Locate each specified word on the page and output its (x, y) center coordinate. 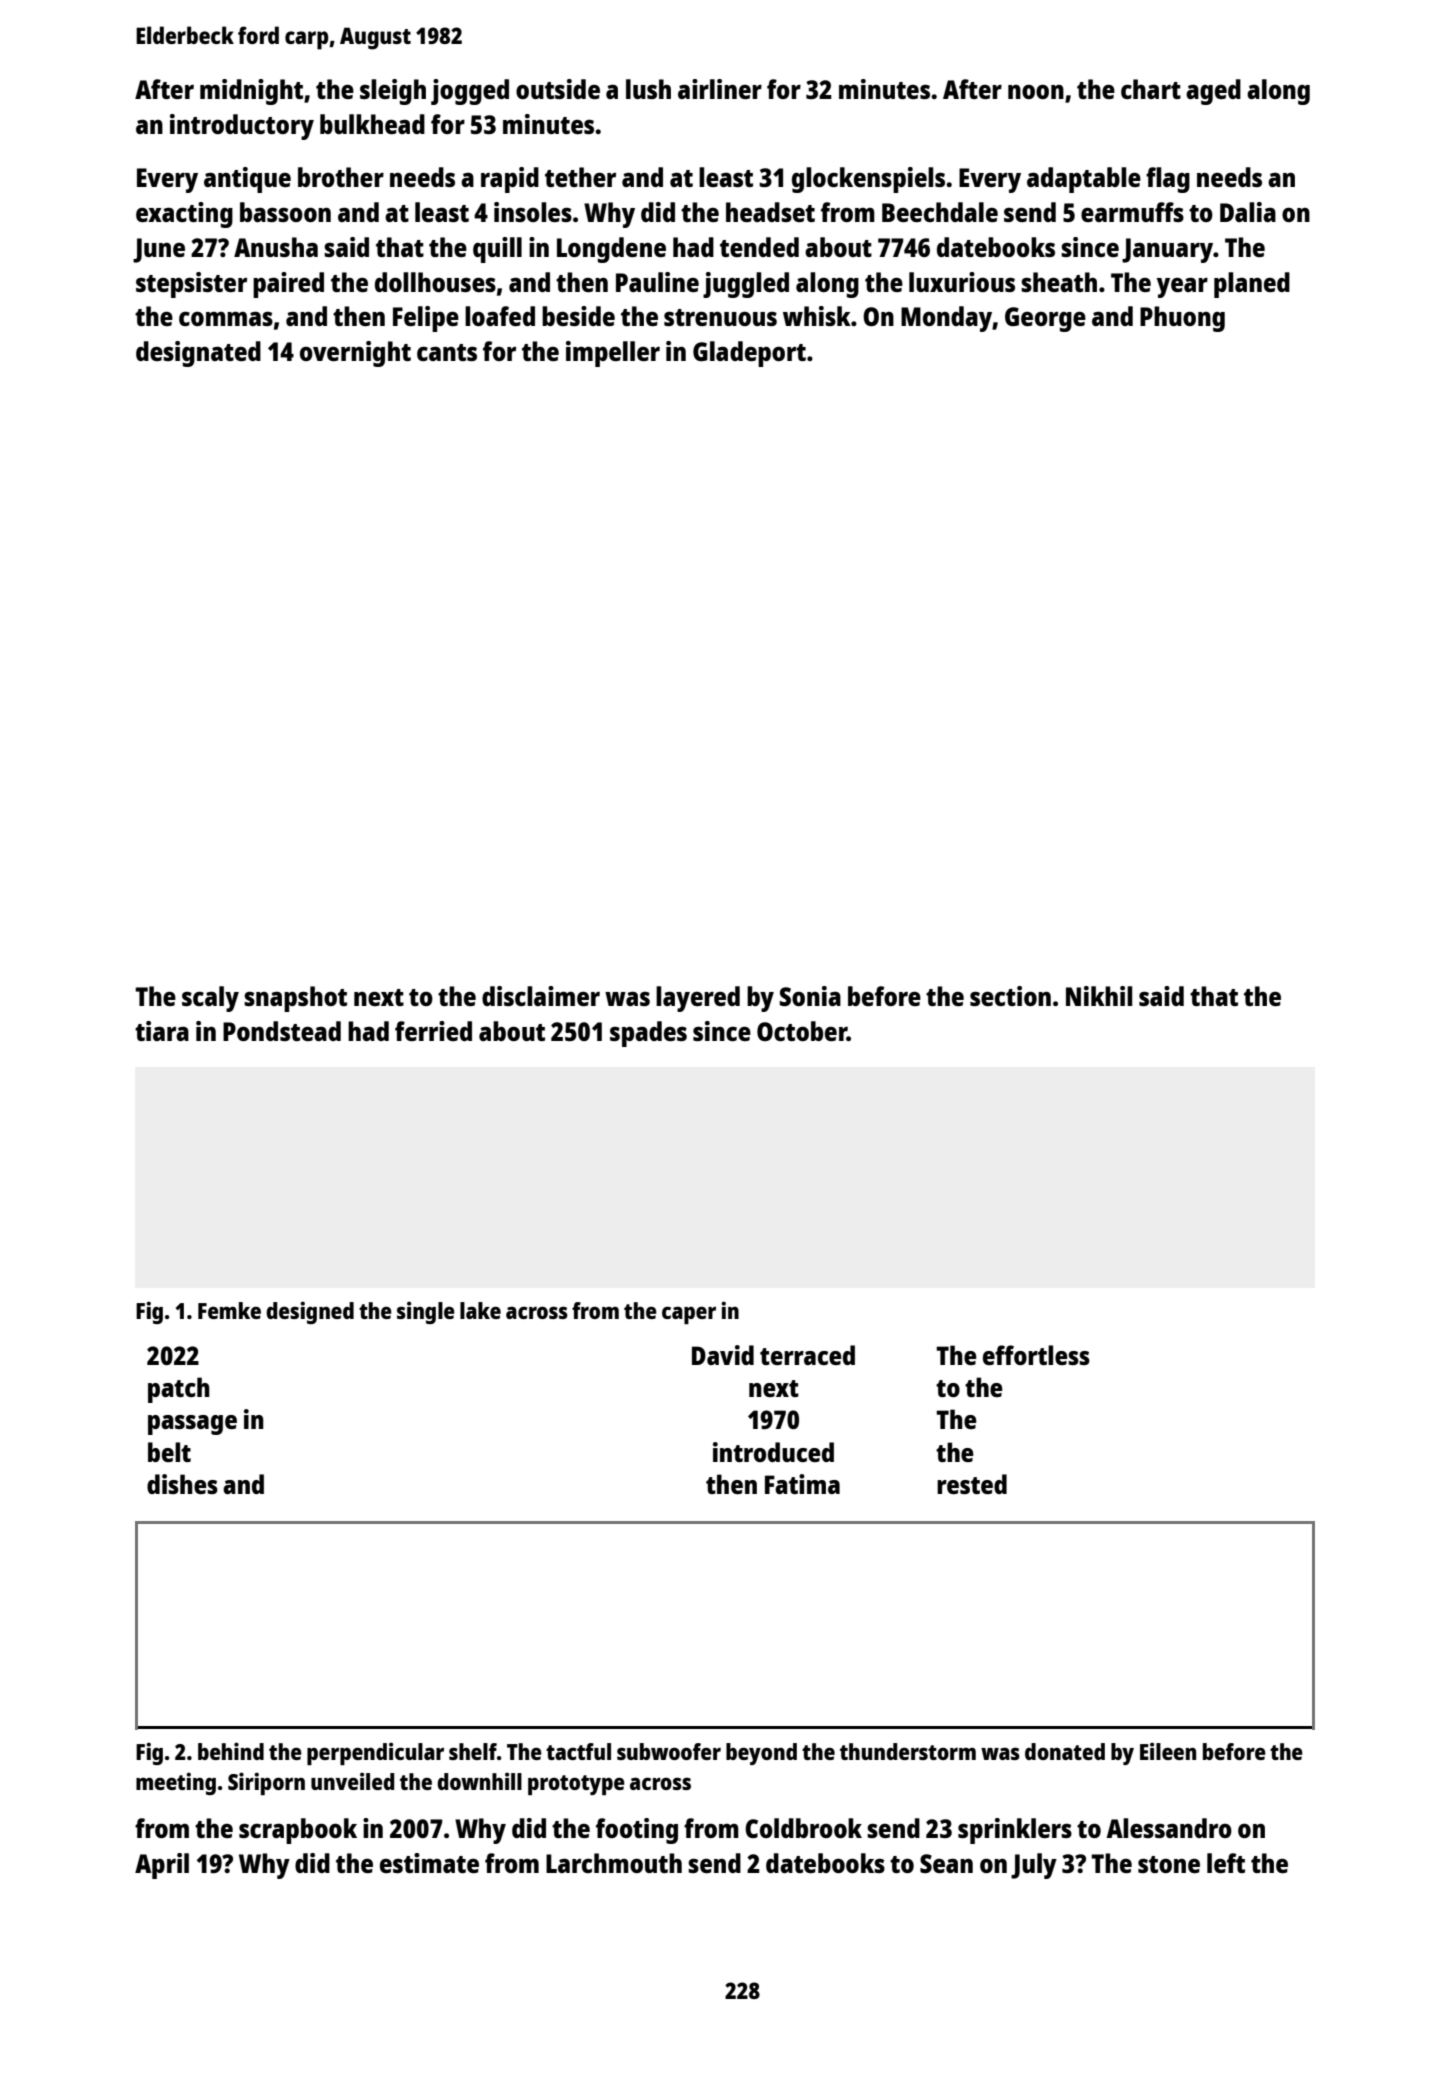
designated (198, 354)
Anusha (276, 247)
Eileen (1168, 1751)
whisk (817, 316)
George (1045, 319)
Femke (229, 1310)
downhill (479, 1781)
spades (648, 1034)
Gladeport (749, 354)
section (1010, 996)
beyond (761, 1754)
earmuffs (1132, 212)
